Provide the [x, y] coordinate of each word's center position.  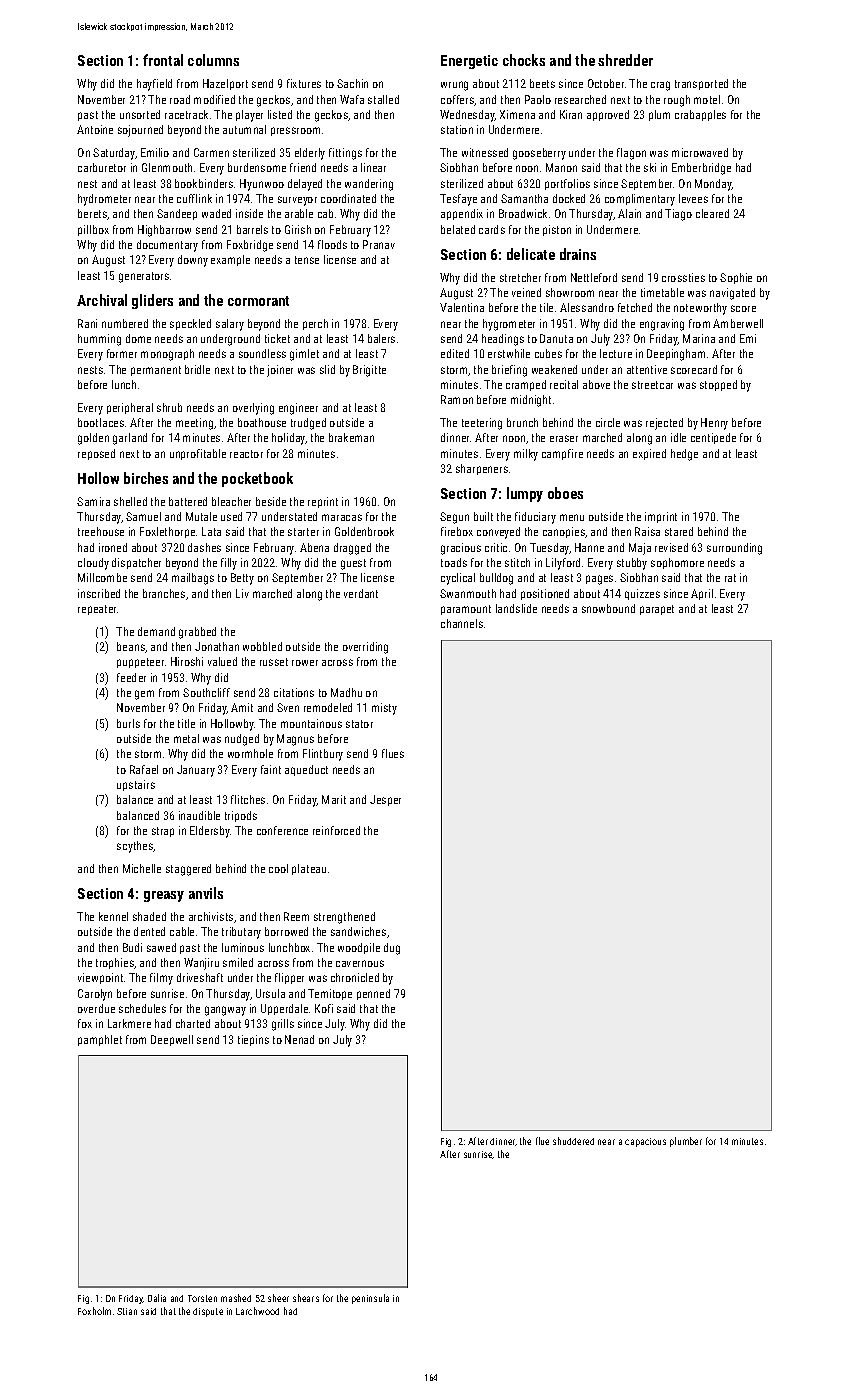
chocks [524, 60]
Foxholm [94, 1311]
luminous [243, 947]
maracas [342, 517]
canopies [564, 532]
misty [384, 709]
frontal [163, 60]
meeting [194, 424]
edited [455, 353]
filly [229, 564]
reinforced [336, 830]
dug [392, 949]
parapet [657, 610]
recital [564, 384]
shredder [625, 60]
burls [128, 723]
